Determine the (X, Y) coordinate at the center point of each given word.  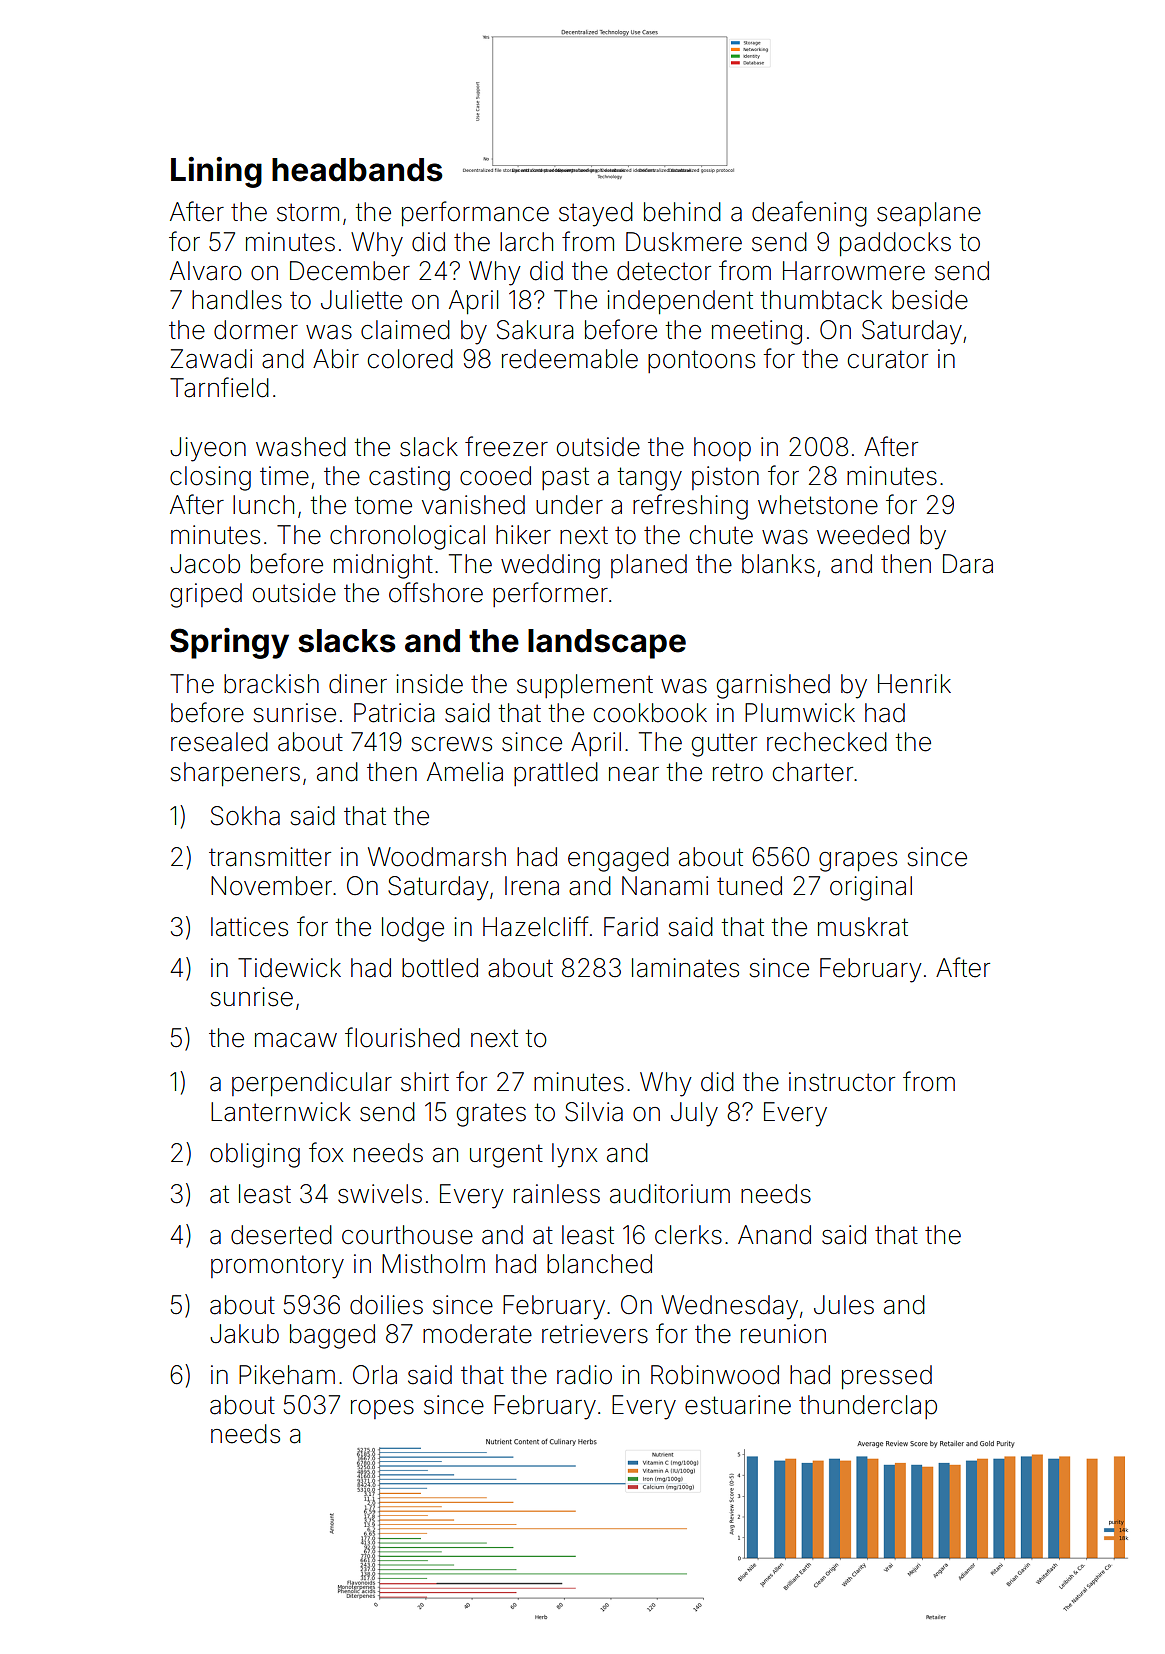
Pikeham (287, 1375)
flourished (402, 1037)
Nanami (665, 886)
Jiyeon (208, 449)
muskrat (863, 927)
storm (308, 212)
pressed (887, 1377)
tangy (649, 479)
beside (930, 300)
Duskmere (684, 242)
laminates (685, 968)
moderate (477, 1334)
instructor (842, 1082)
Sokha (245, 816)
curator (888, 359)
